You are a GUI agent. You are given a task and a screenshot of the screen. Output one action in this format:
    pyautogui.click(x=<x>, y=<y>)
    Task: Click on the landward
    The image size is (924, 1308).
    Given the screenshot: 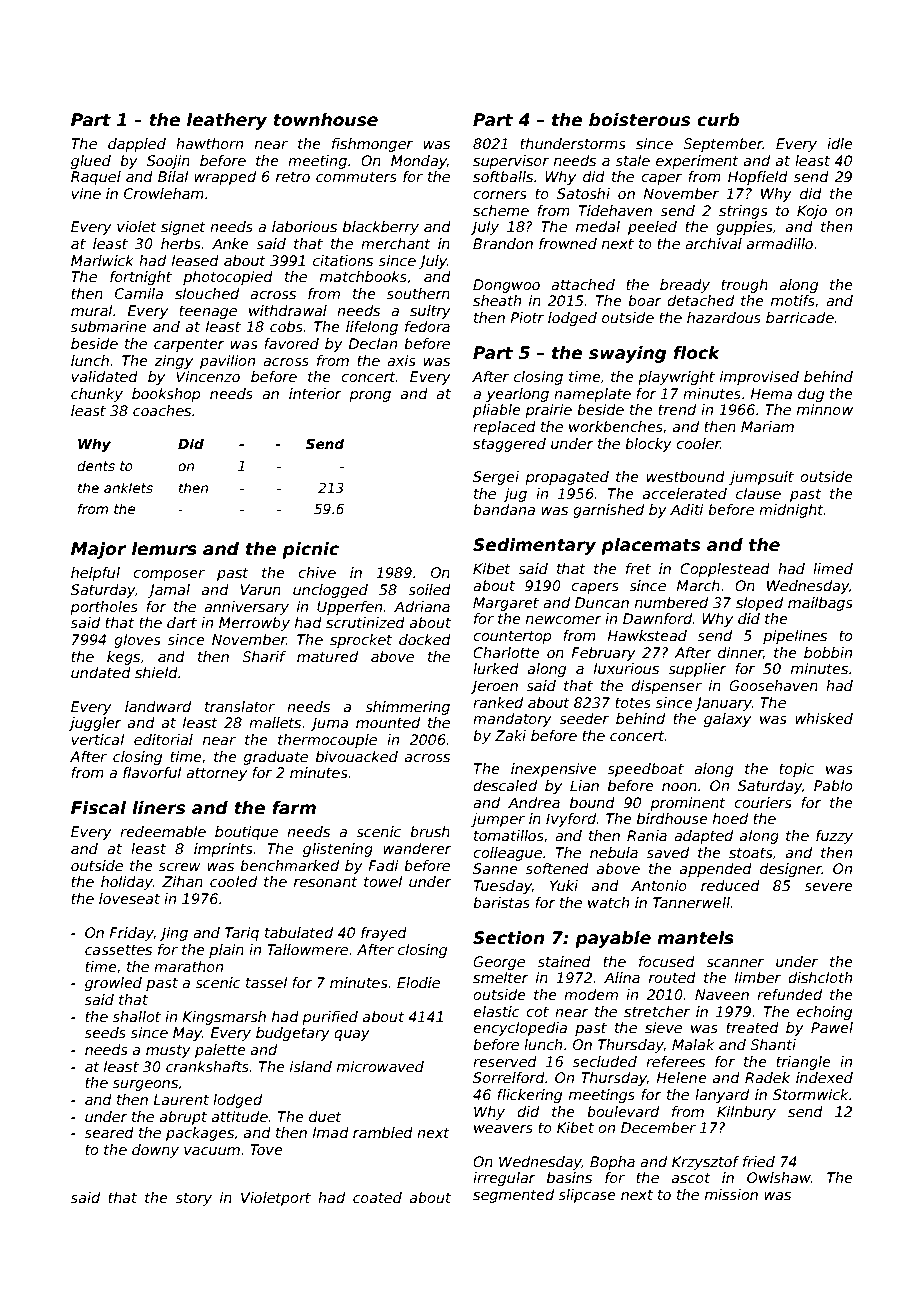 What is the action you would take?
    pyautogui.click(x=158, y=706)
